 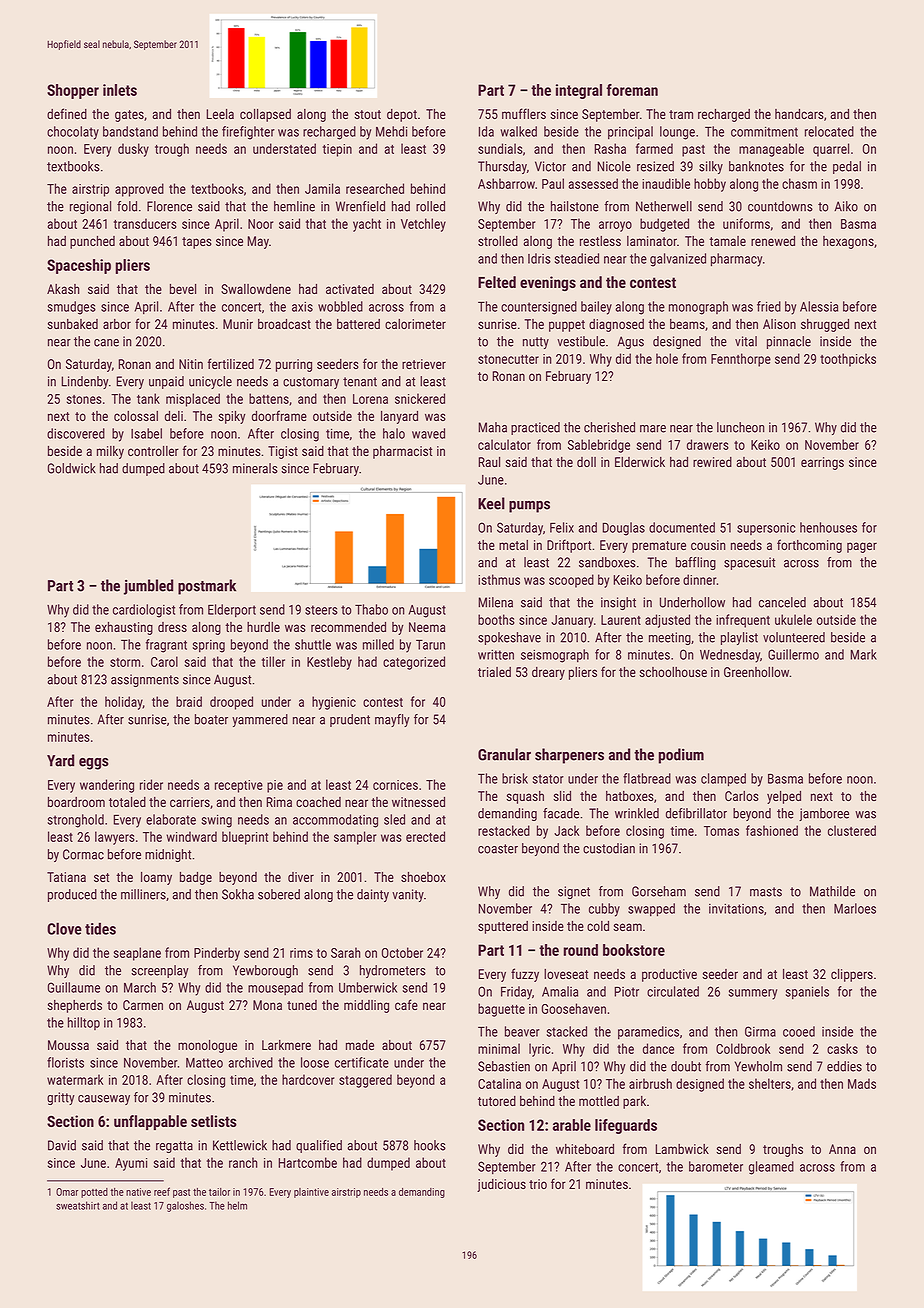 What do you see at coordinates (828, 527) in the page?
I see `henhouses` at bounding box center [828, 527].
